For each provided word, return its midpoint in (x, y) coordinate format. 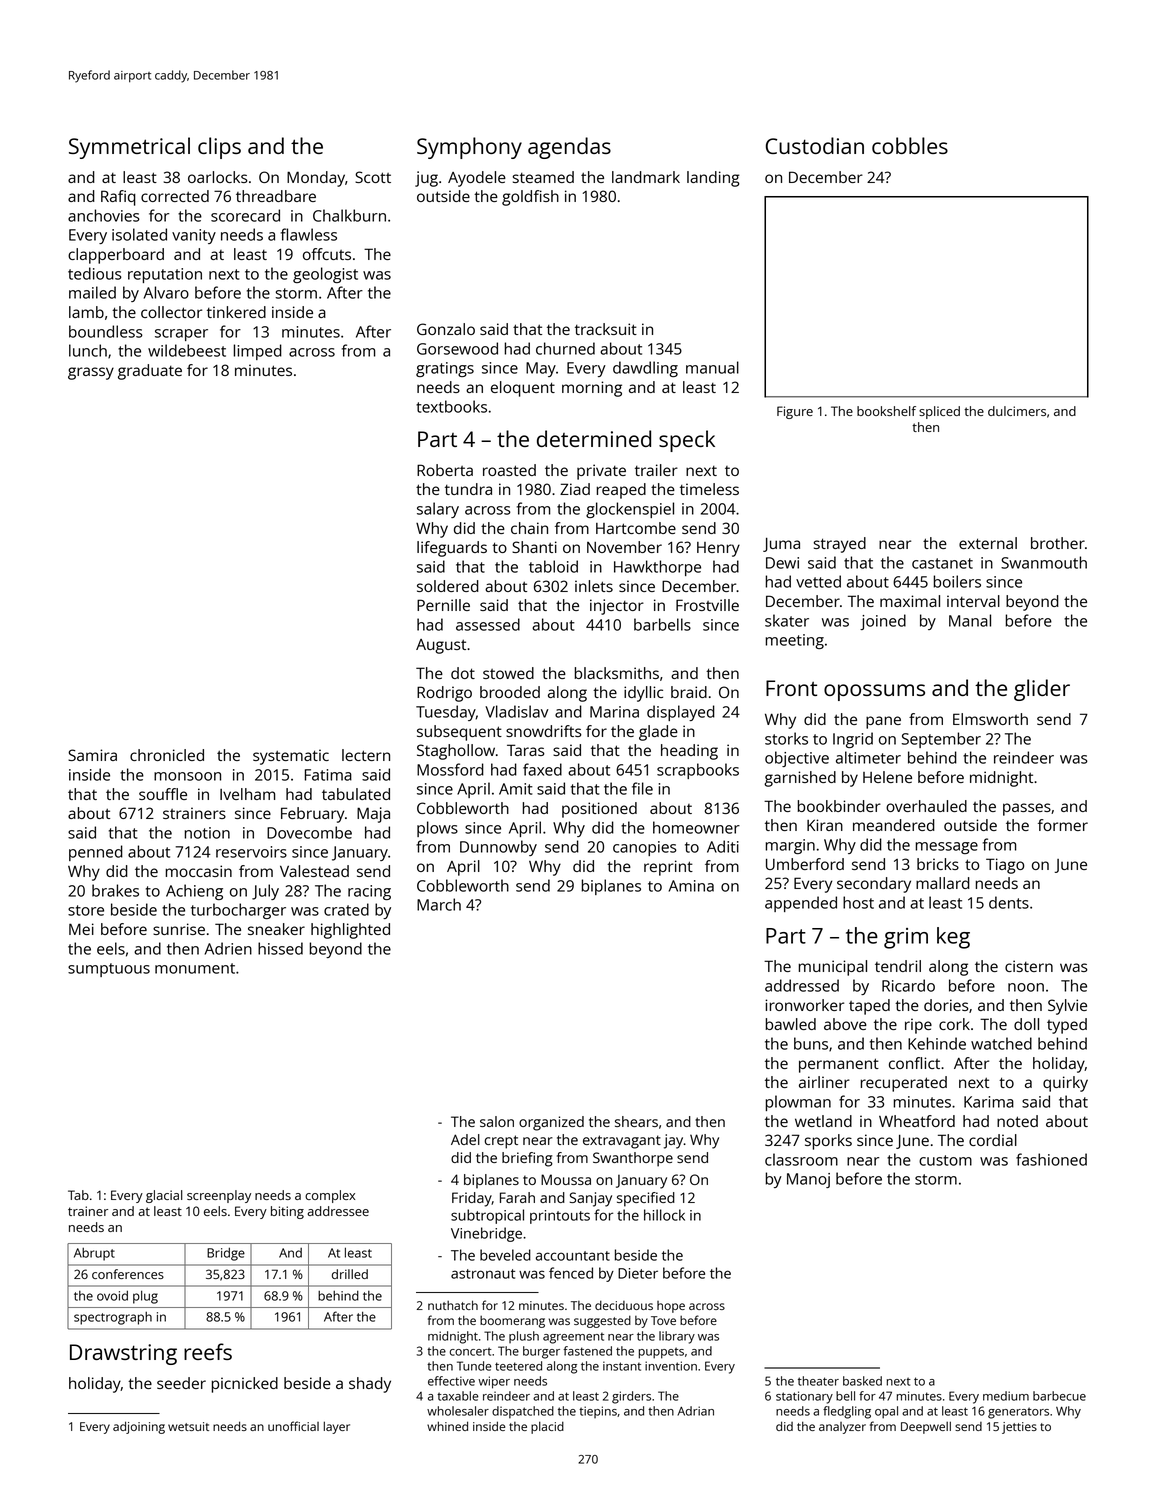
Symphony (469, 148)
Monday (316, 179)
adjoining (139, 1427)
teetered (518, 1366)
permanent (839, 1065)
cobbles (910, 145)
